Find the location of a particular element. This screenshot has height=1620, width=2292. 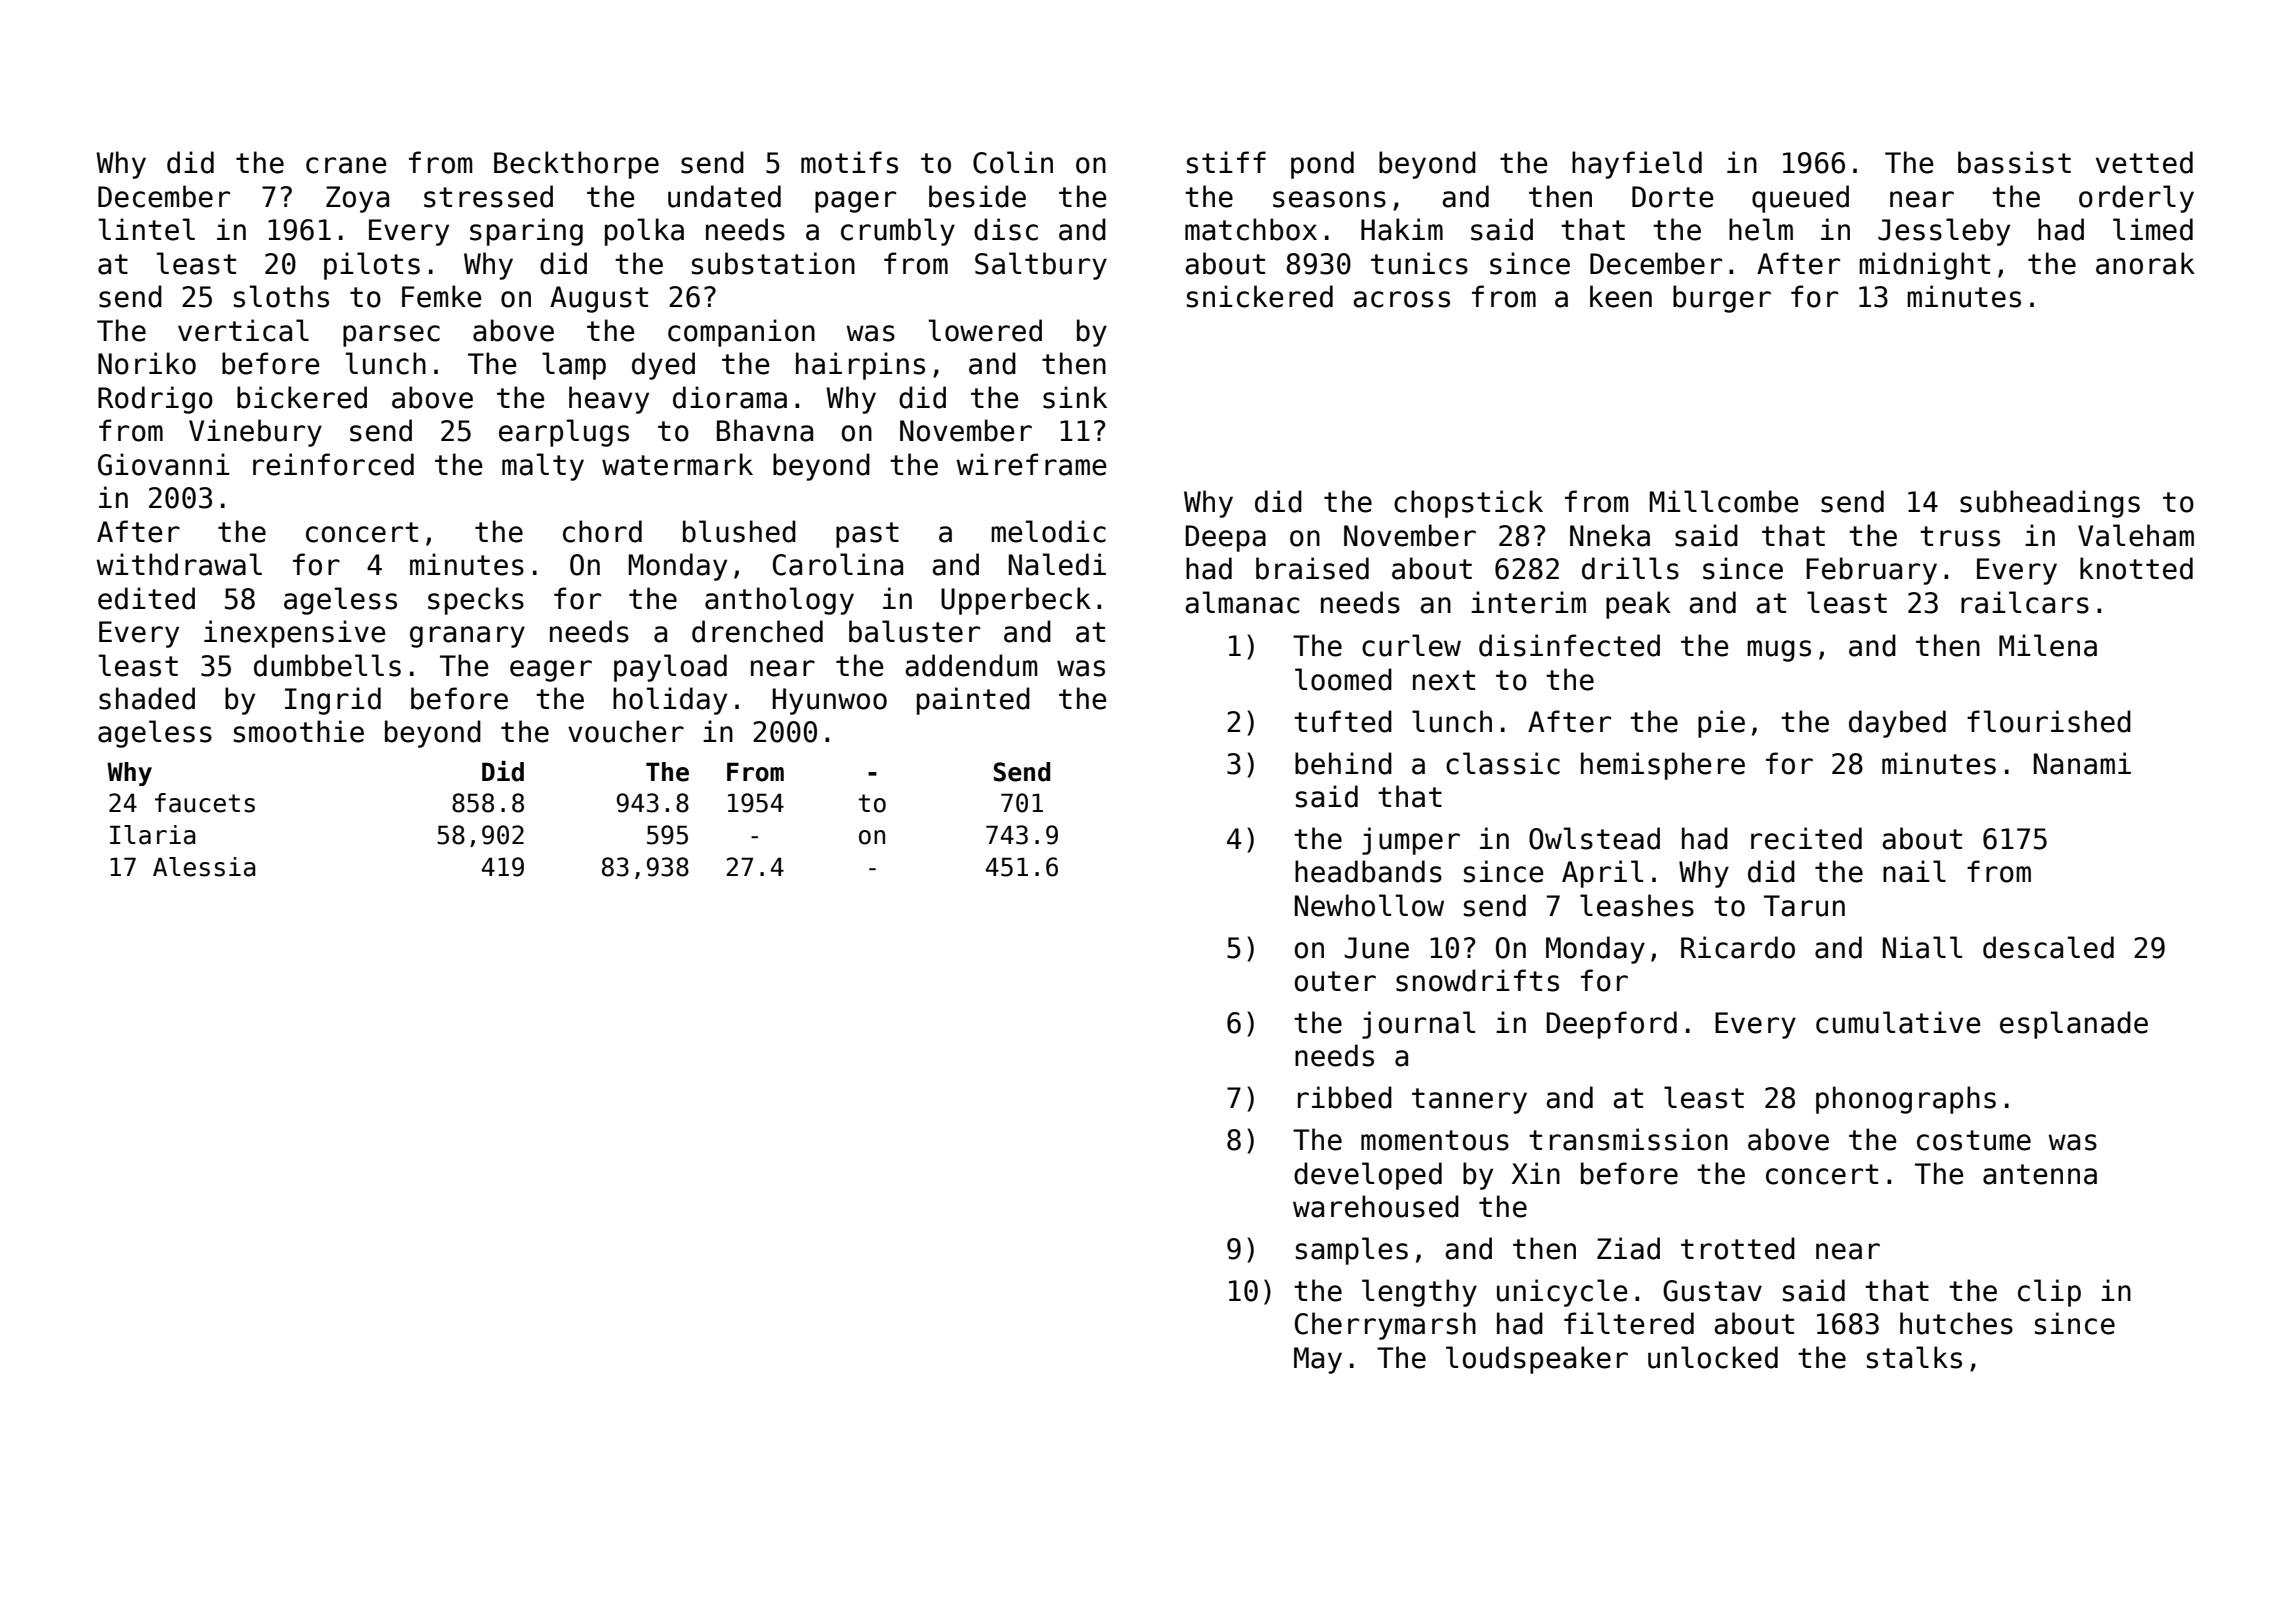

Cherrymarsh is located at coordinates (1385, 1326).
